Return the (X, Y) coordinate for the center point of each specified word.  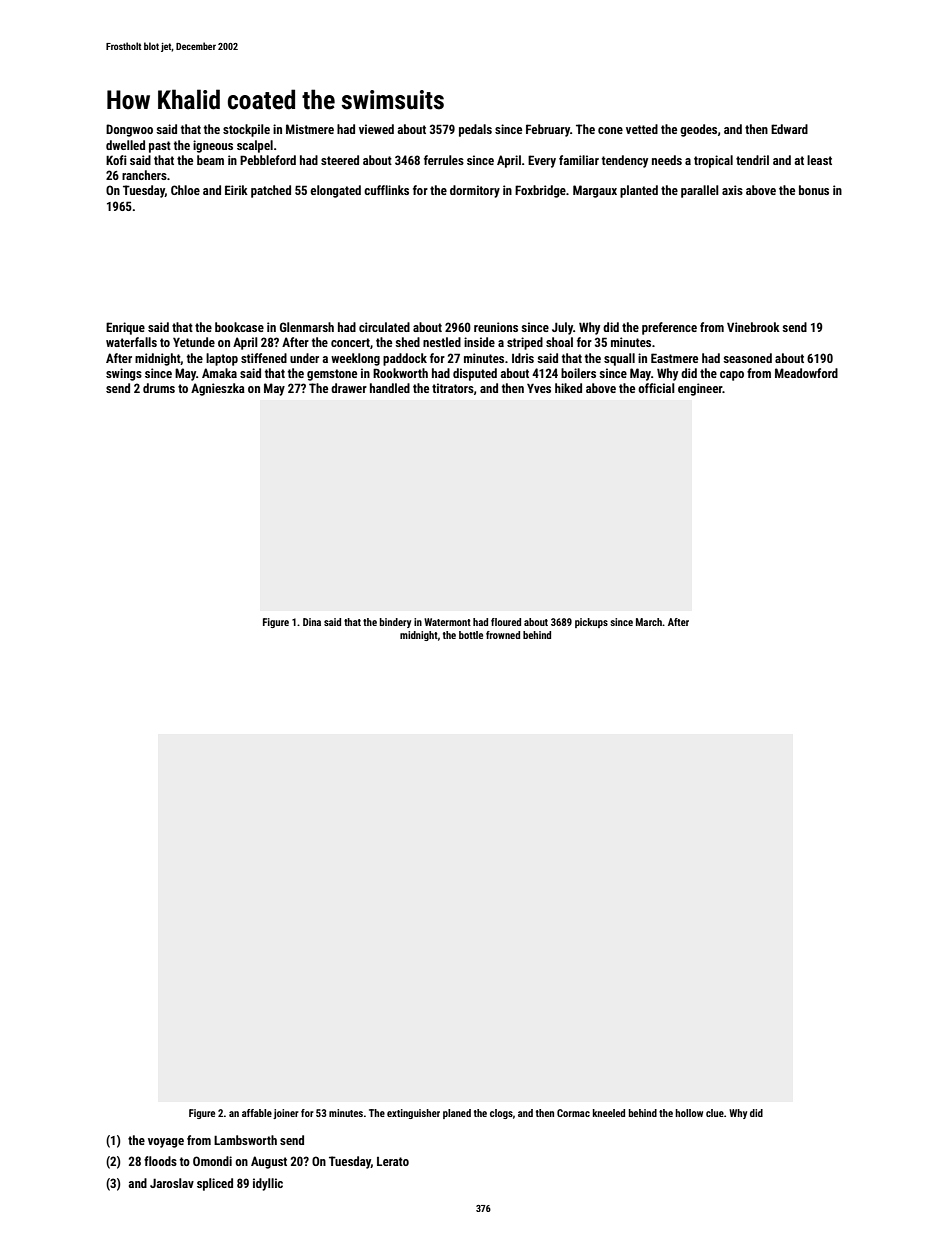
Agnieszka (218, 389)
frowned (503, 635)
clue (715, 1113)
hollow (689, 1113)
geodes (698, 130)
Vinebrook (753, 327)
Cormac (573, 1113)
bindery (395, 623)
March (649, 622)
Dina (312, 622)
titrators (453, 388)
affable (257, 1113)
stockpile (246, 130)
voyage (166, 1143)
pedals (475, 130)
